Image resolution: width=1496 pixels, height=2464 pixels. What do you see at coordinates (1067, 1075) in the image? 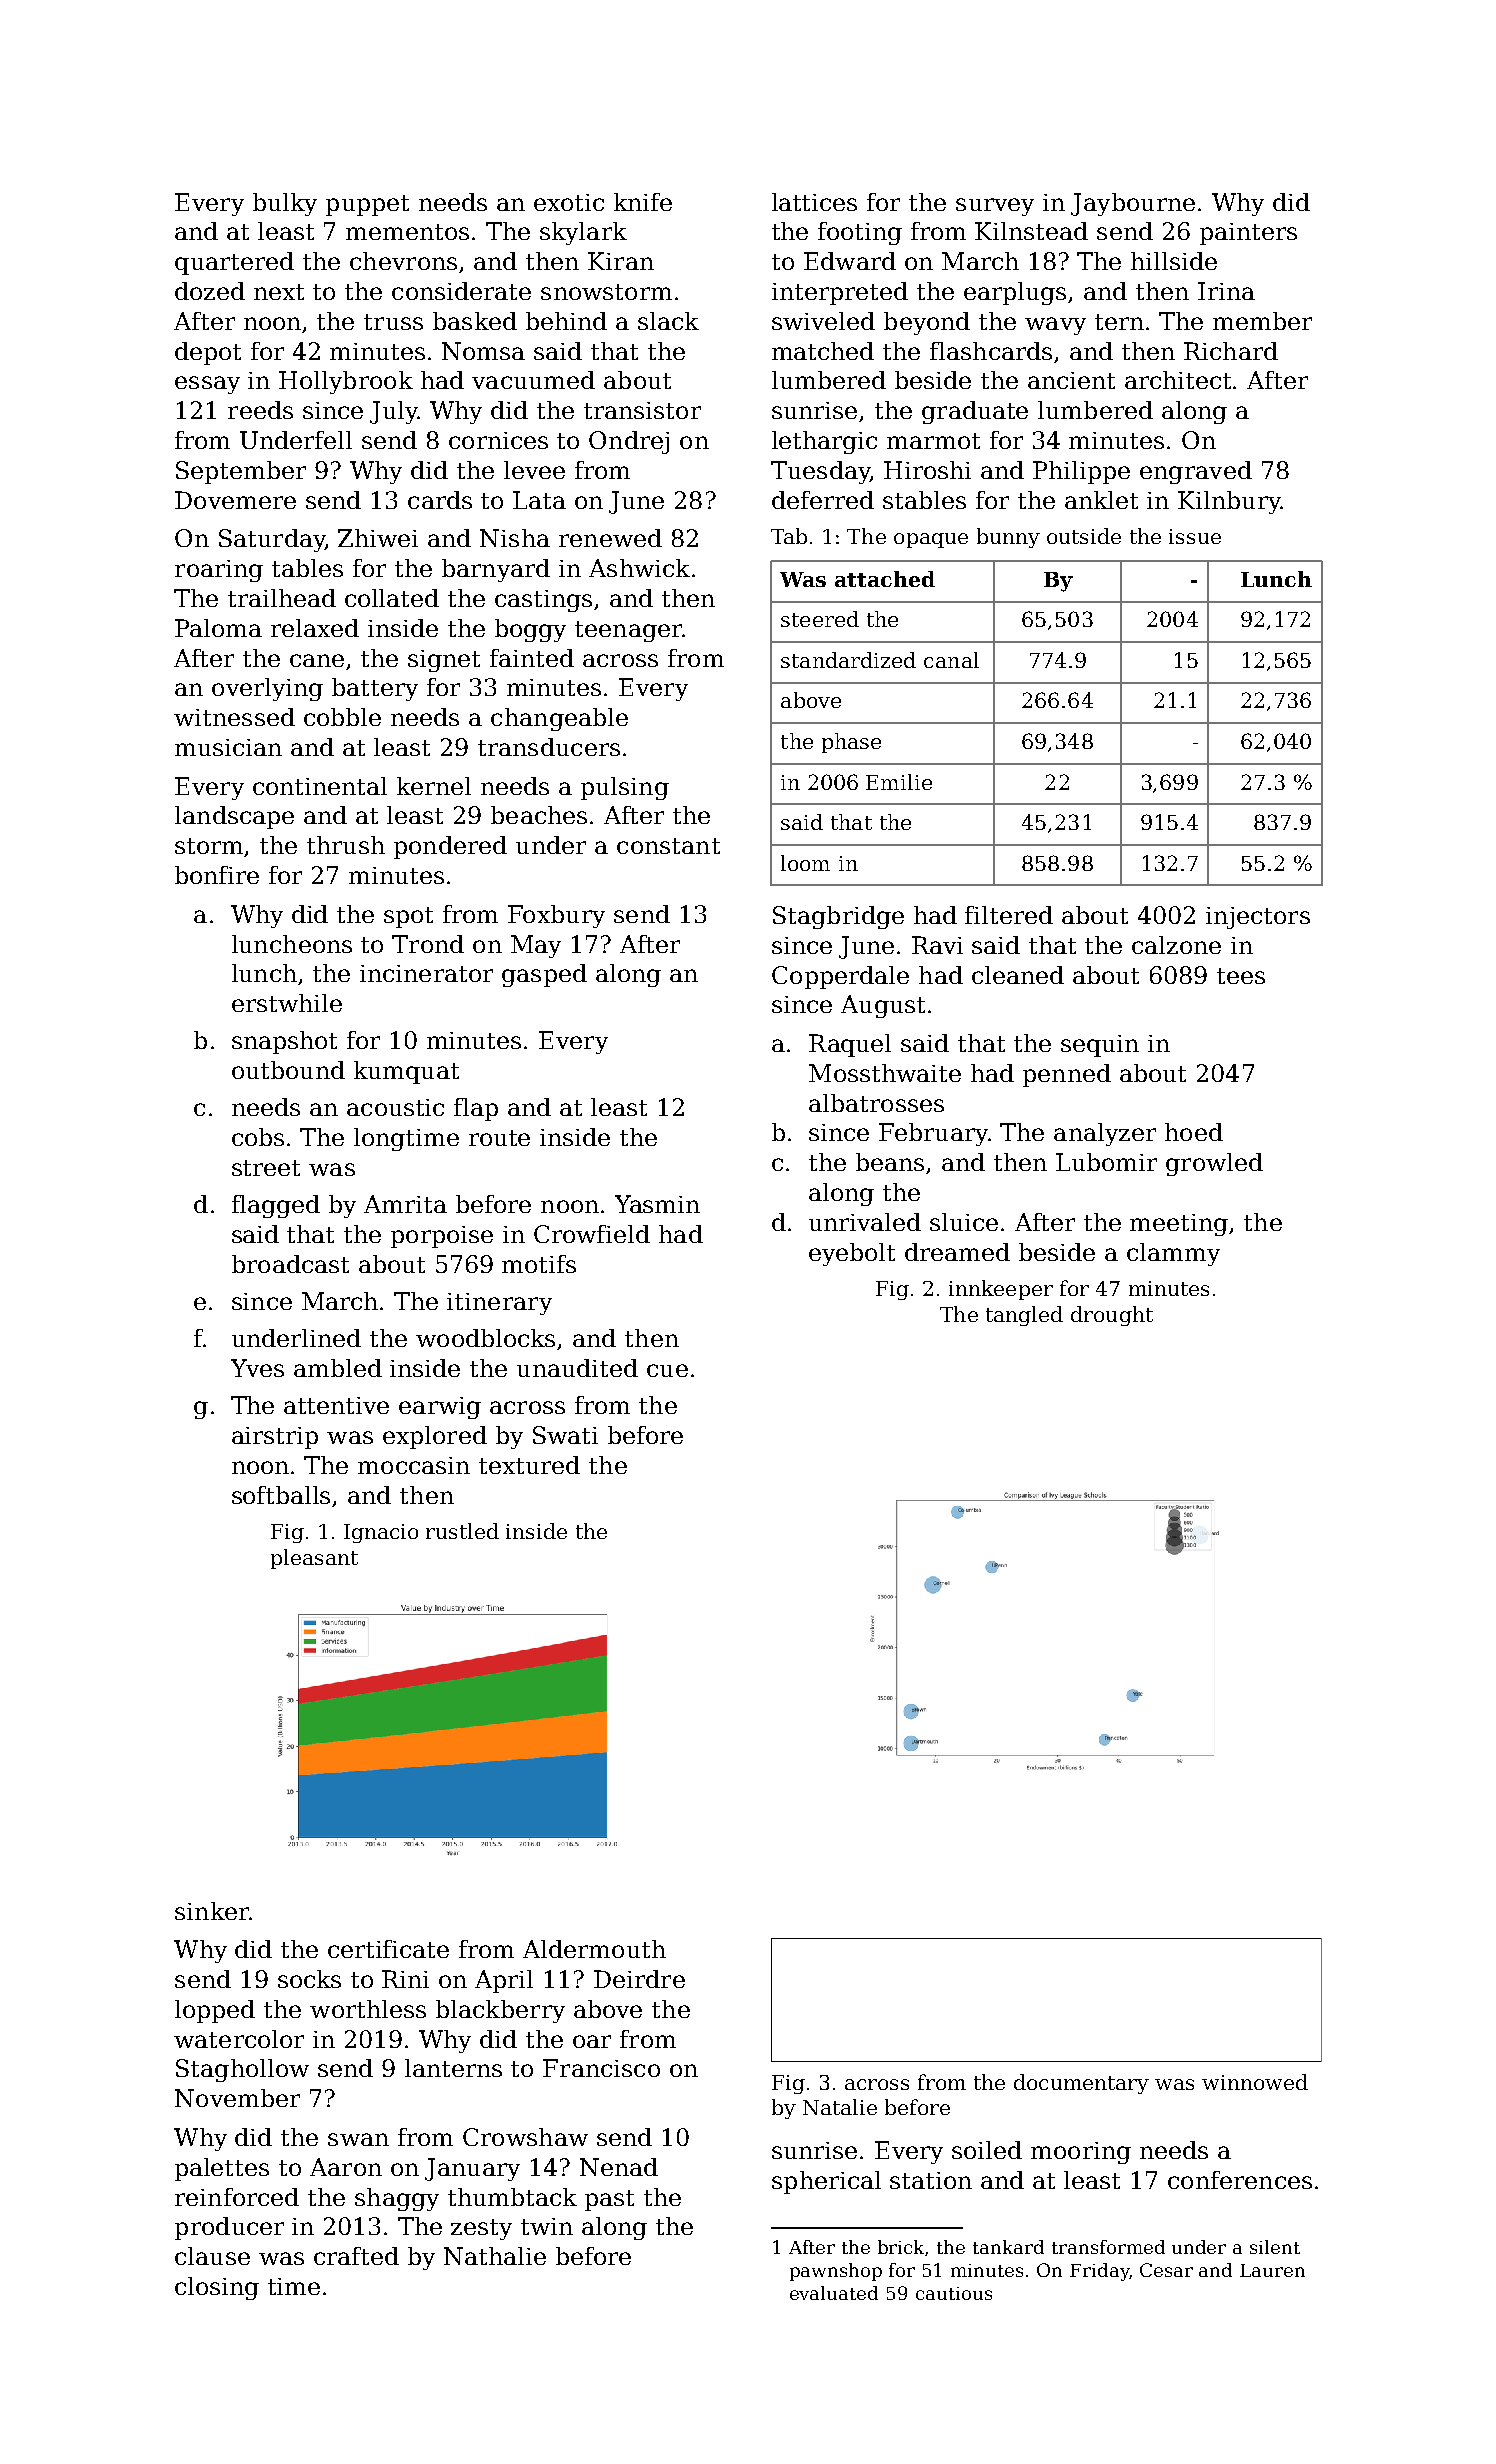
I see `penned` at bounding box center [1067, 1075].
